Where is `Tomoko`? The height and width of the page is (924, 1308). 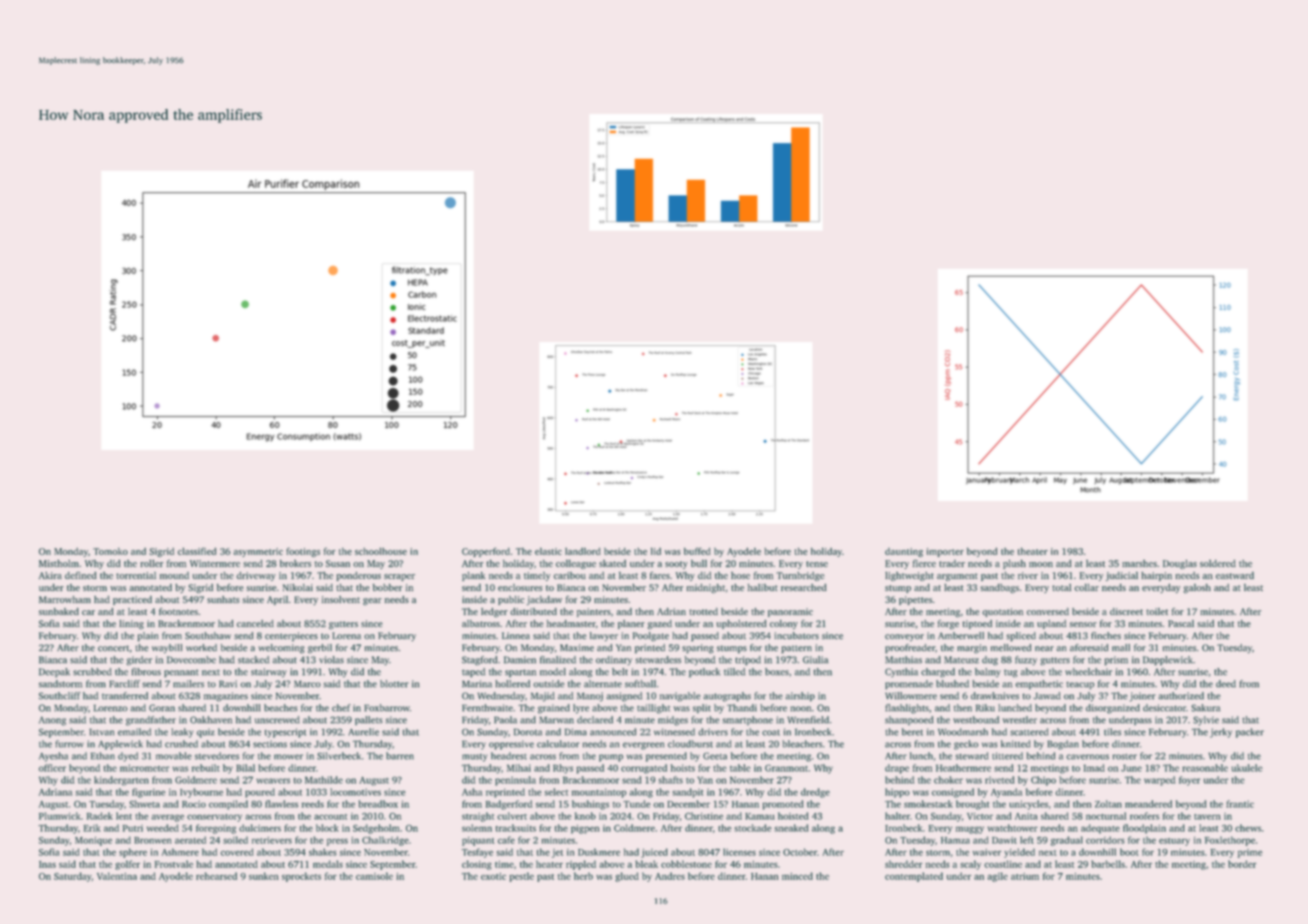
Tomoko is located at coordinates (110, 551).
